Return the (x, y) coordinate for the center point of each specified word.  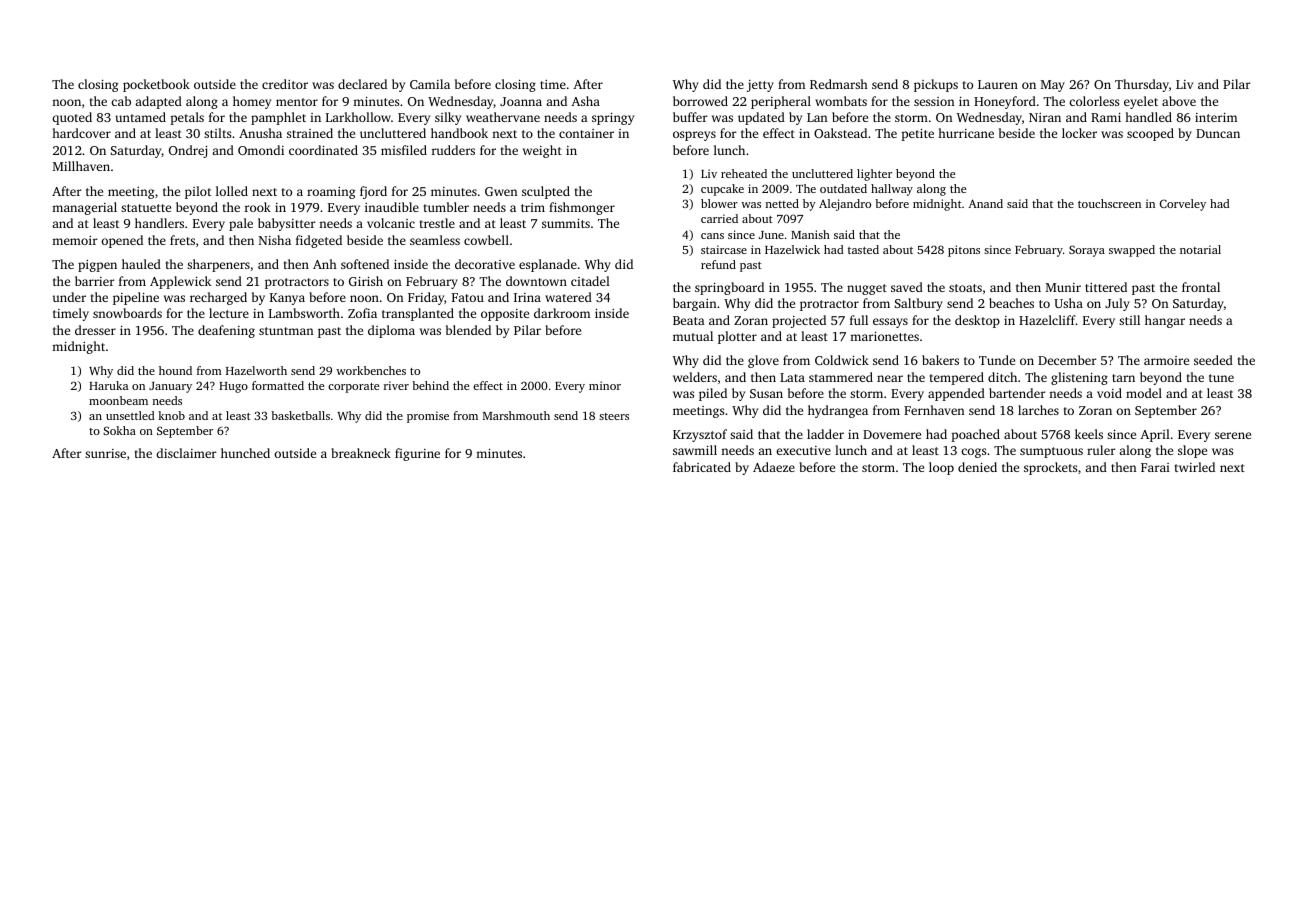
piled (713, 394)
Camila (430, 84)
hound (175, 370)
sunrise (105, 453)
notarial (1200, 249)
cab (121, 101)
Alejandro (845, 205)
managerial (84, 208)
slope (1192, 451)
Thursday (1142, 85)
